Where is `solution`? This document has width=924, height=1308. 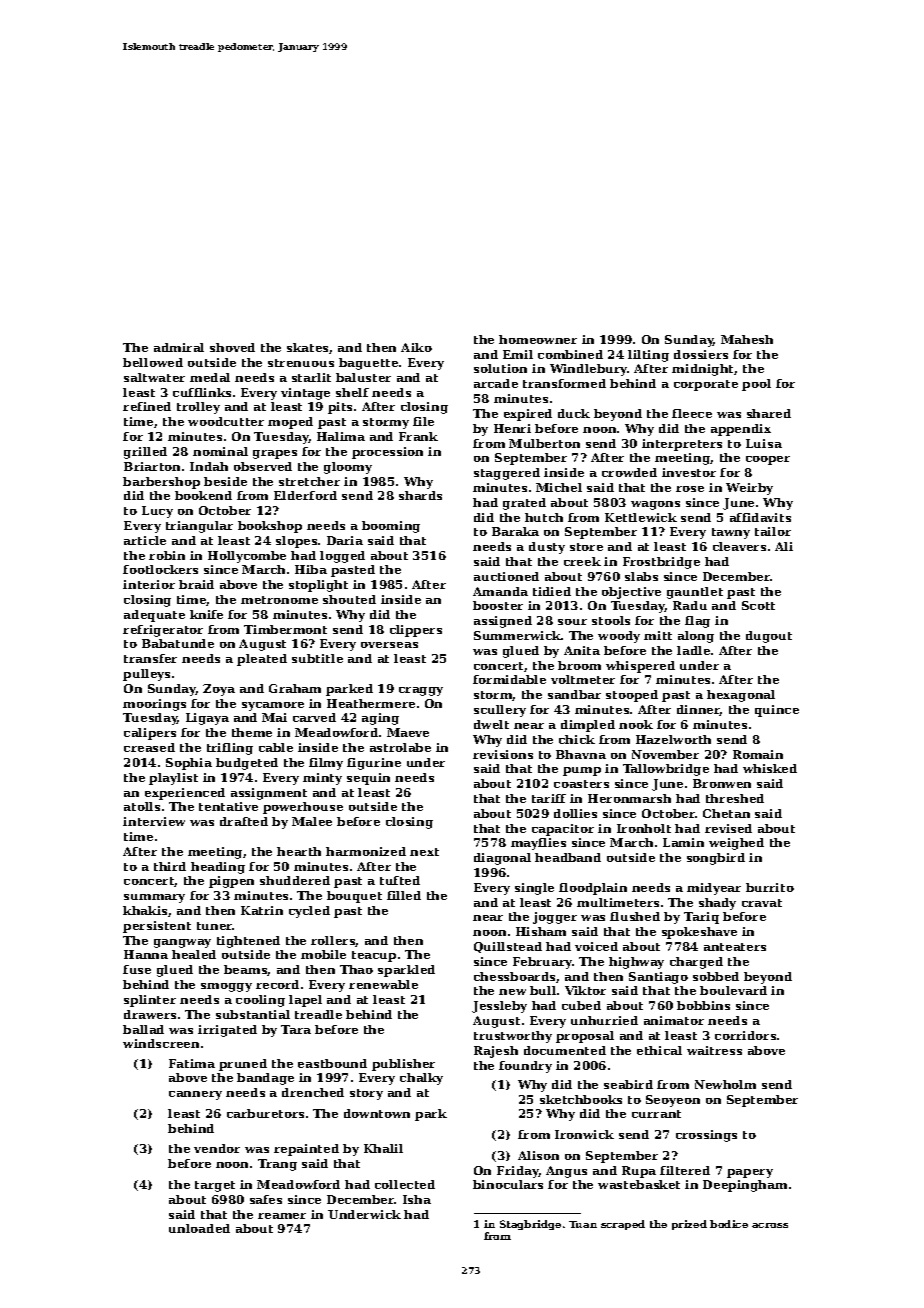 solution is located at coordinates (500, 368).
